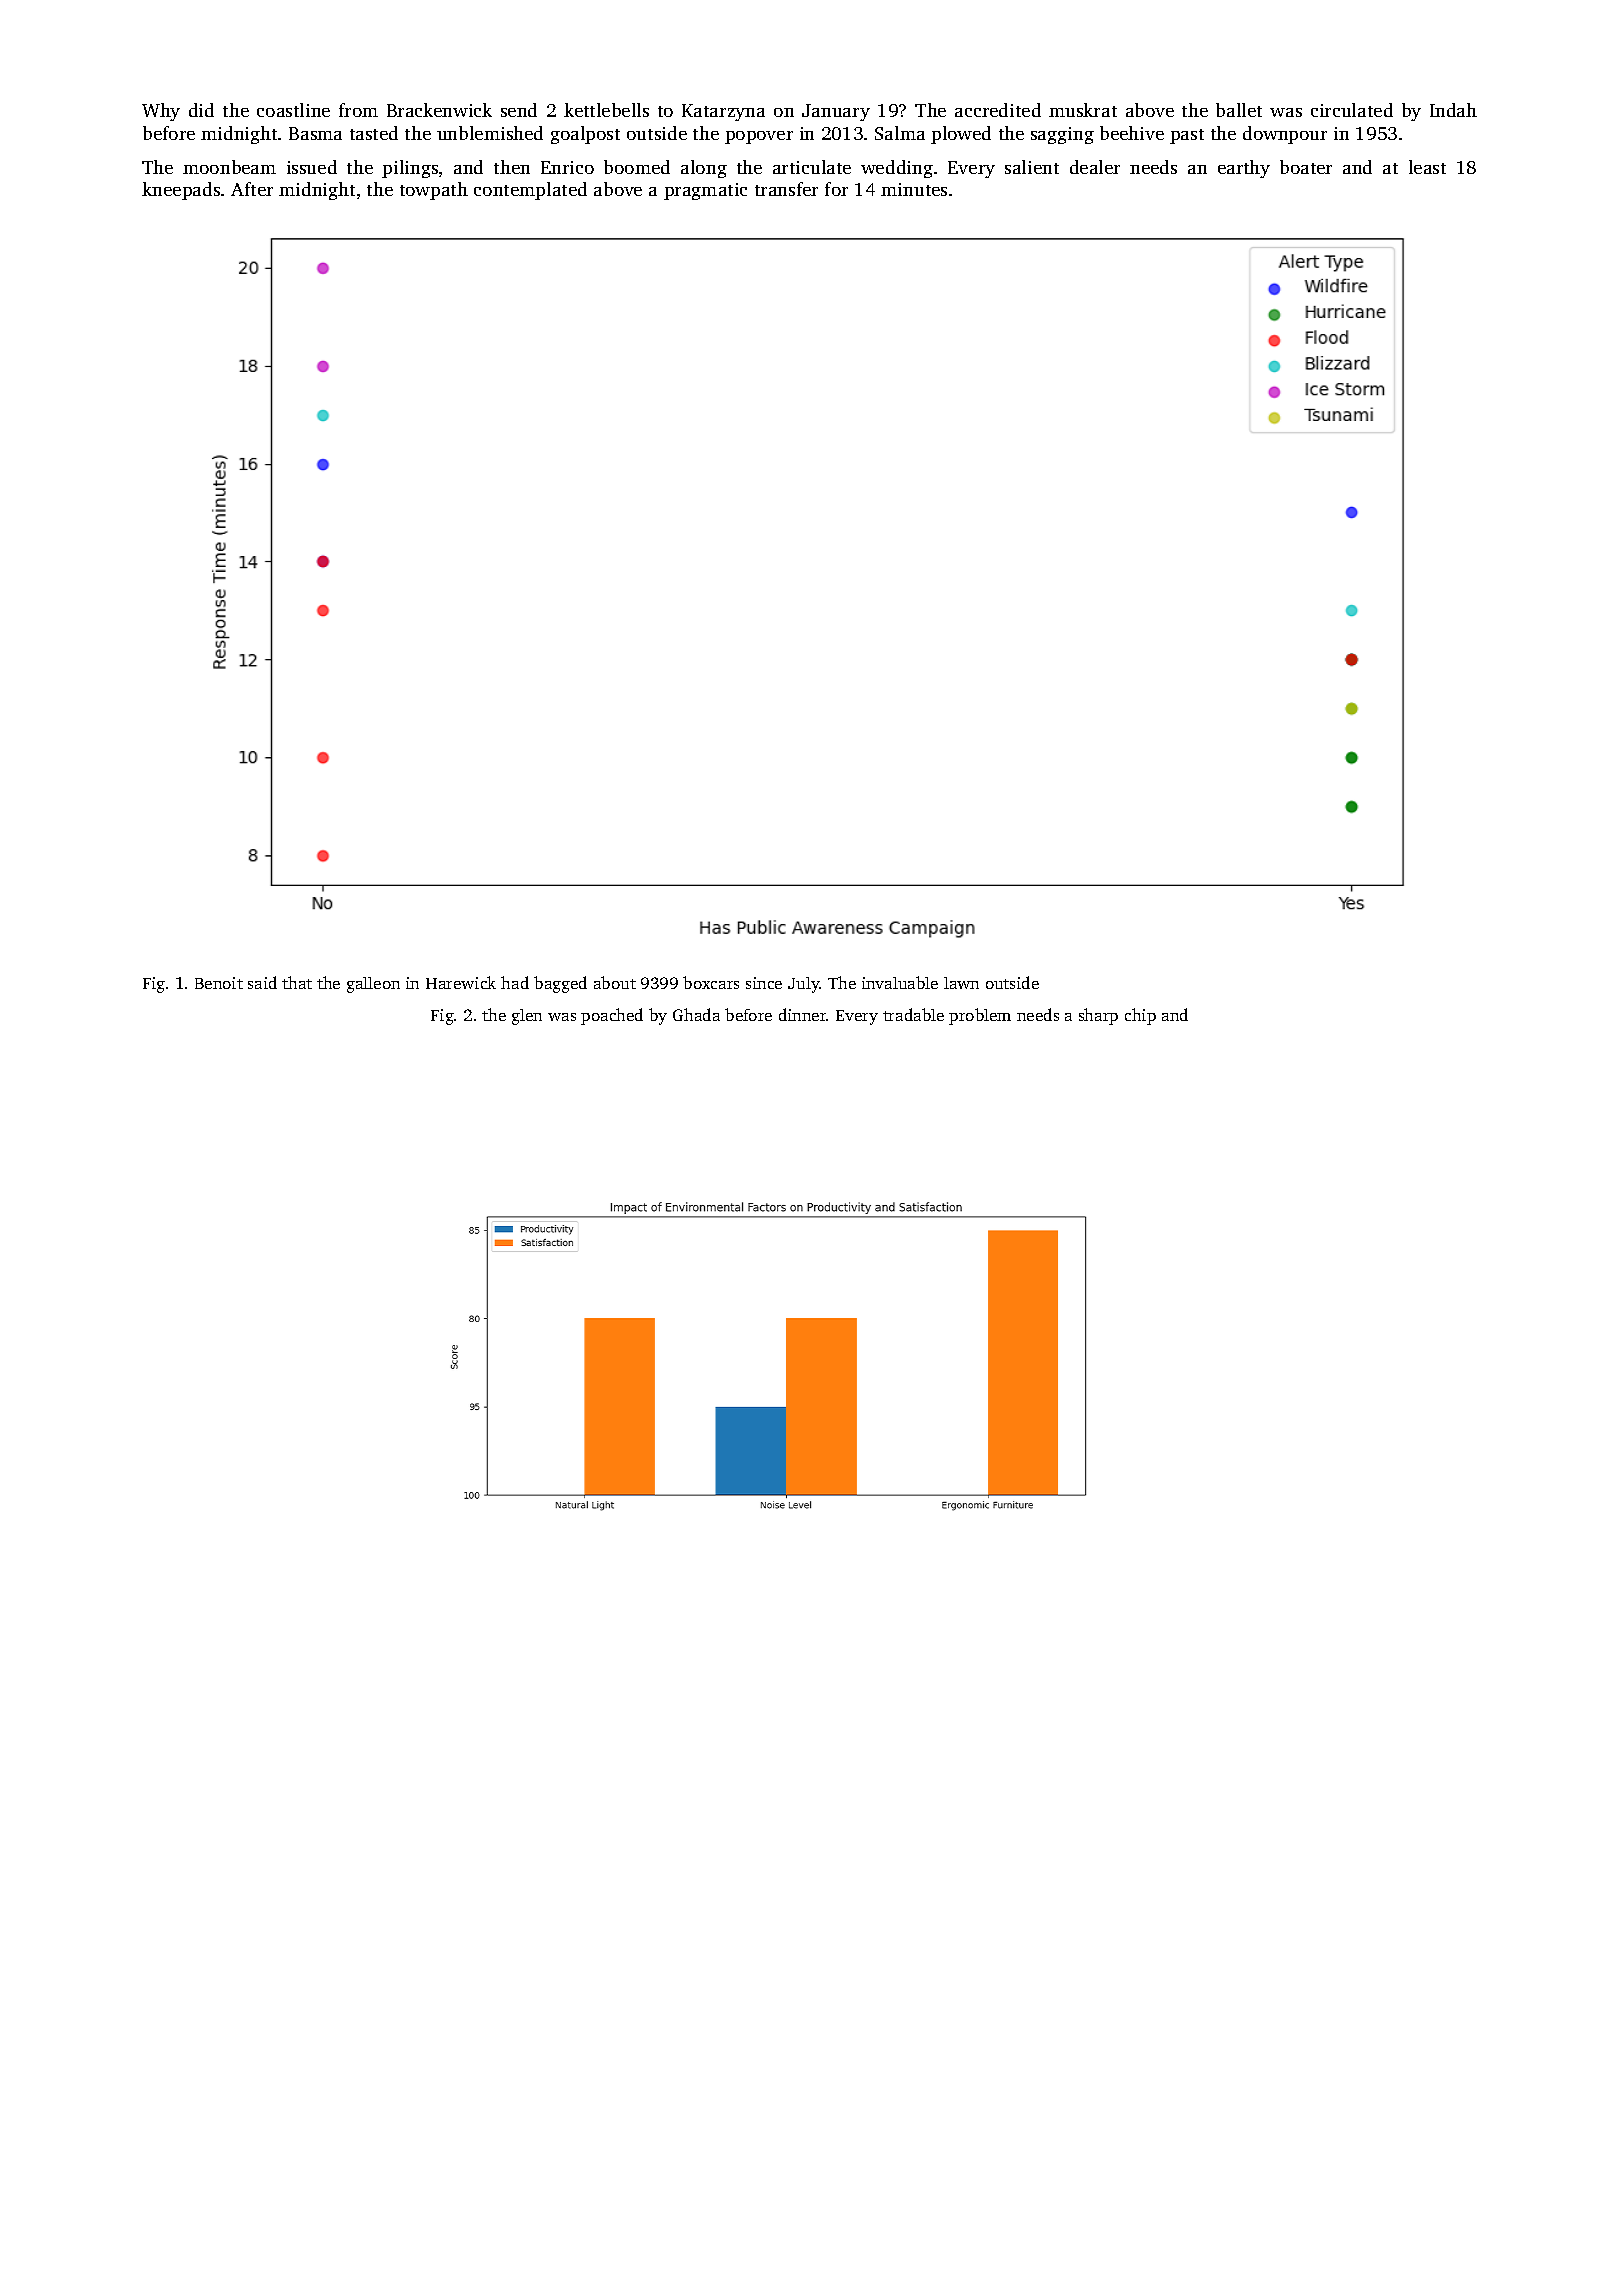 Image resolution: width=1620 pixels, height=2292 pixels. What do you see at coordinates (374, 133) in the image?
I see `tasted` at bounding box center [374, 133].
